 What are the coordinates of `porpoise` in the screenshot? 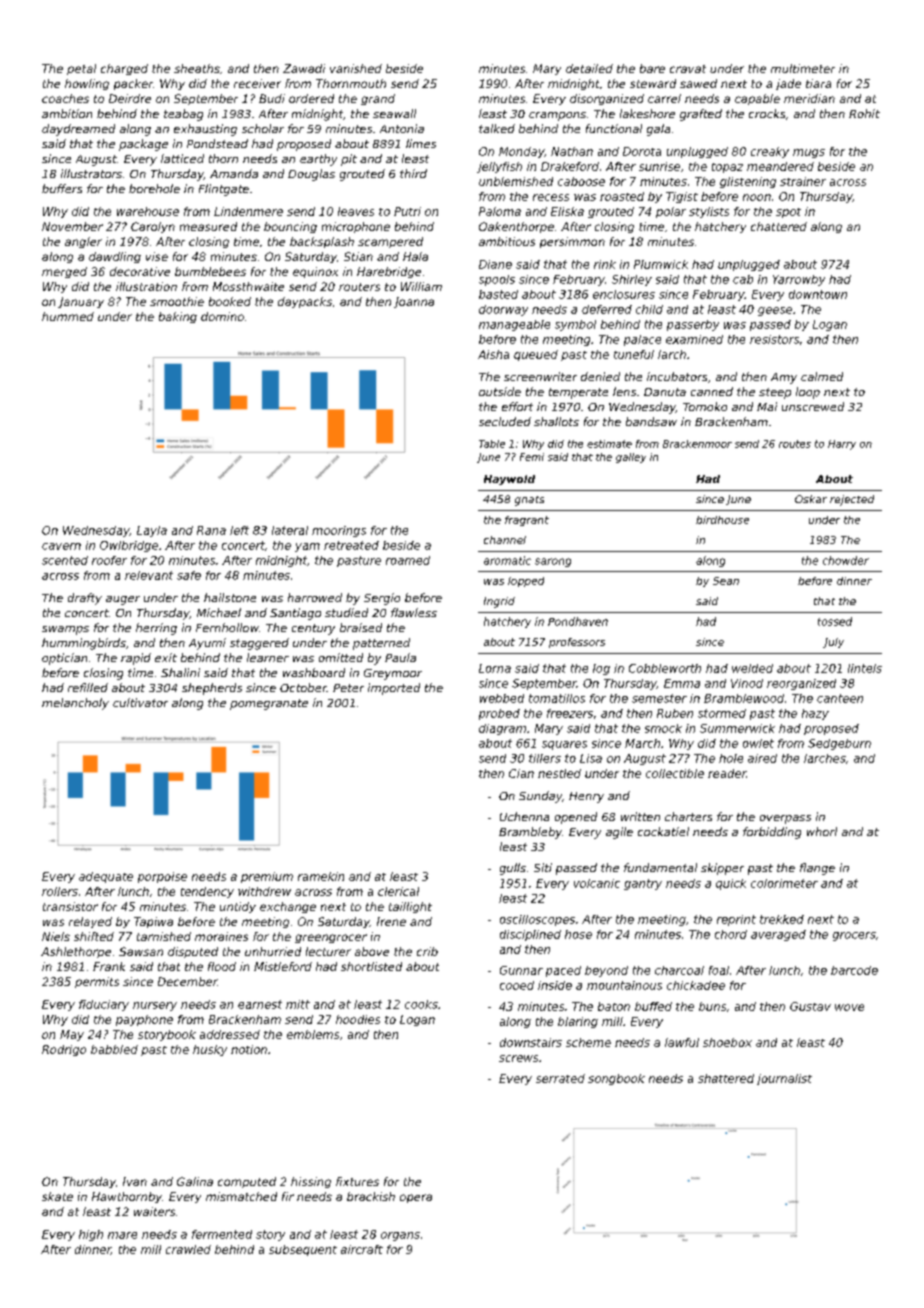 It's located at (162, 877).
